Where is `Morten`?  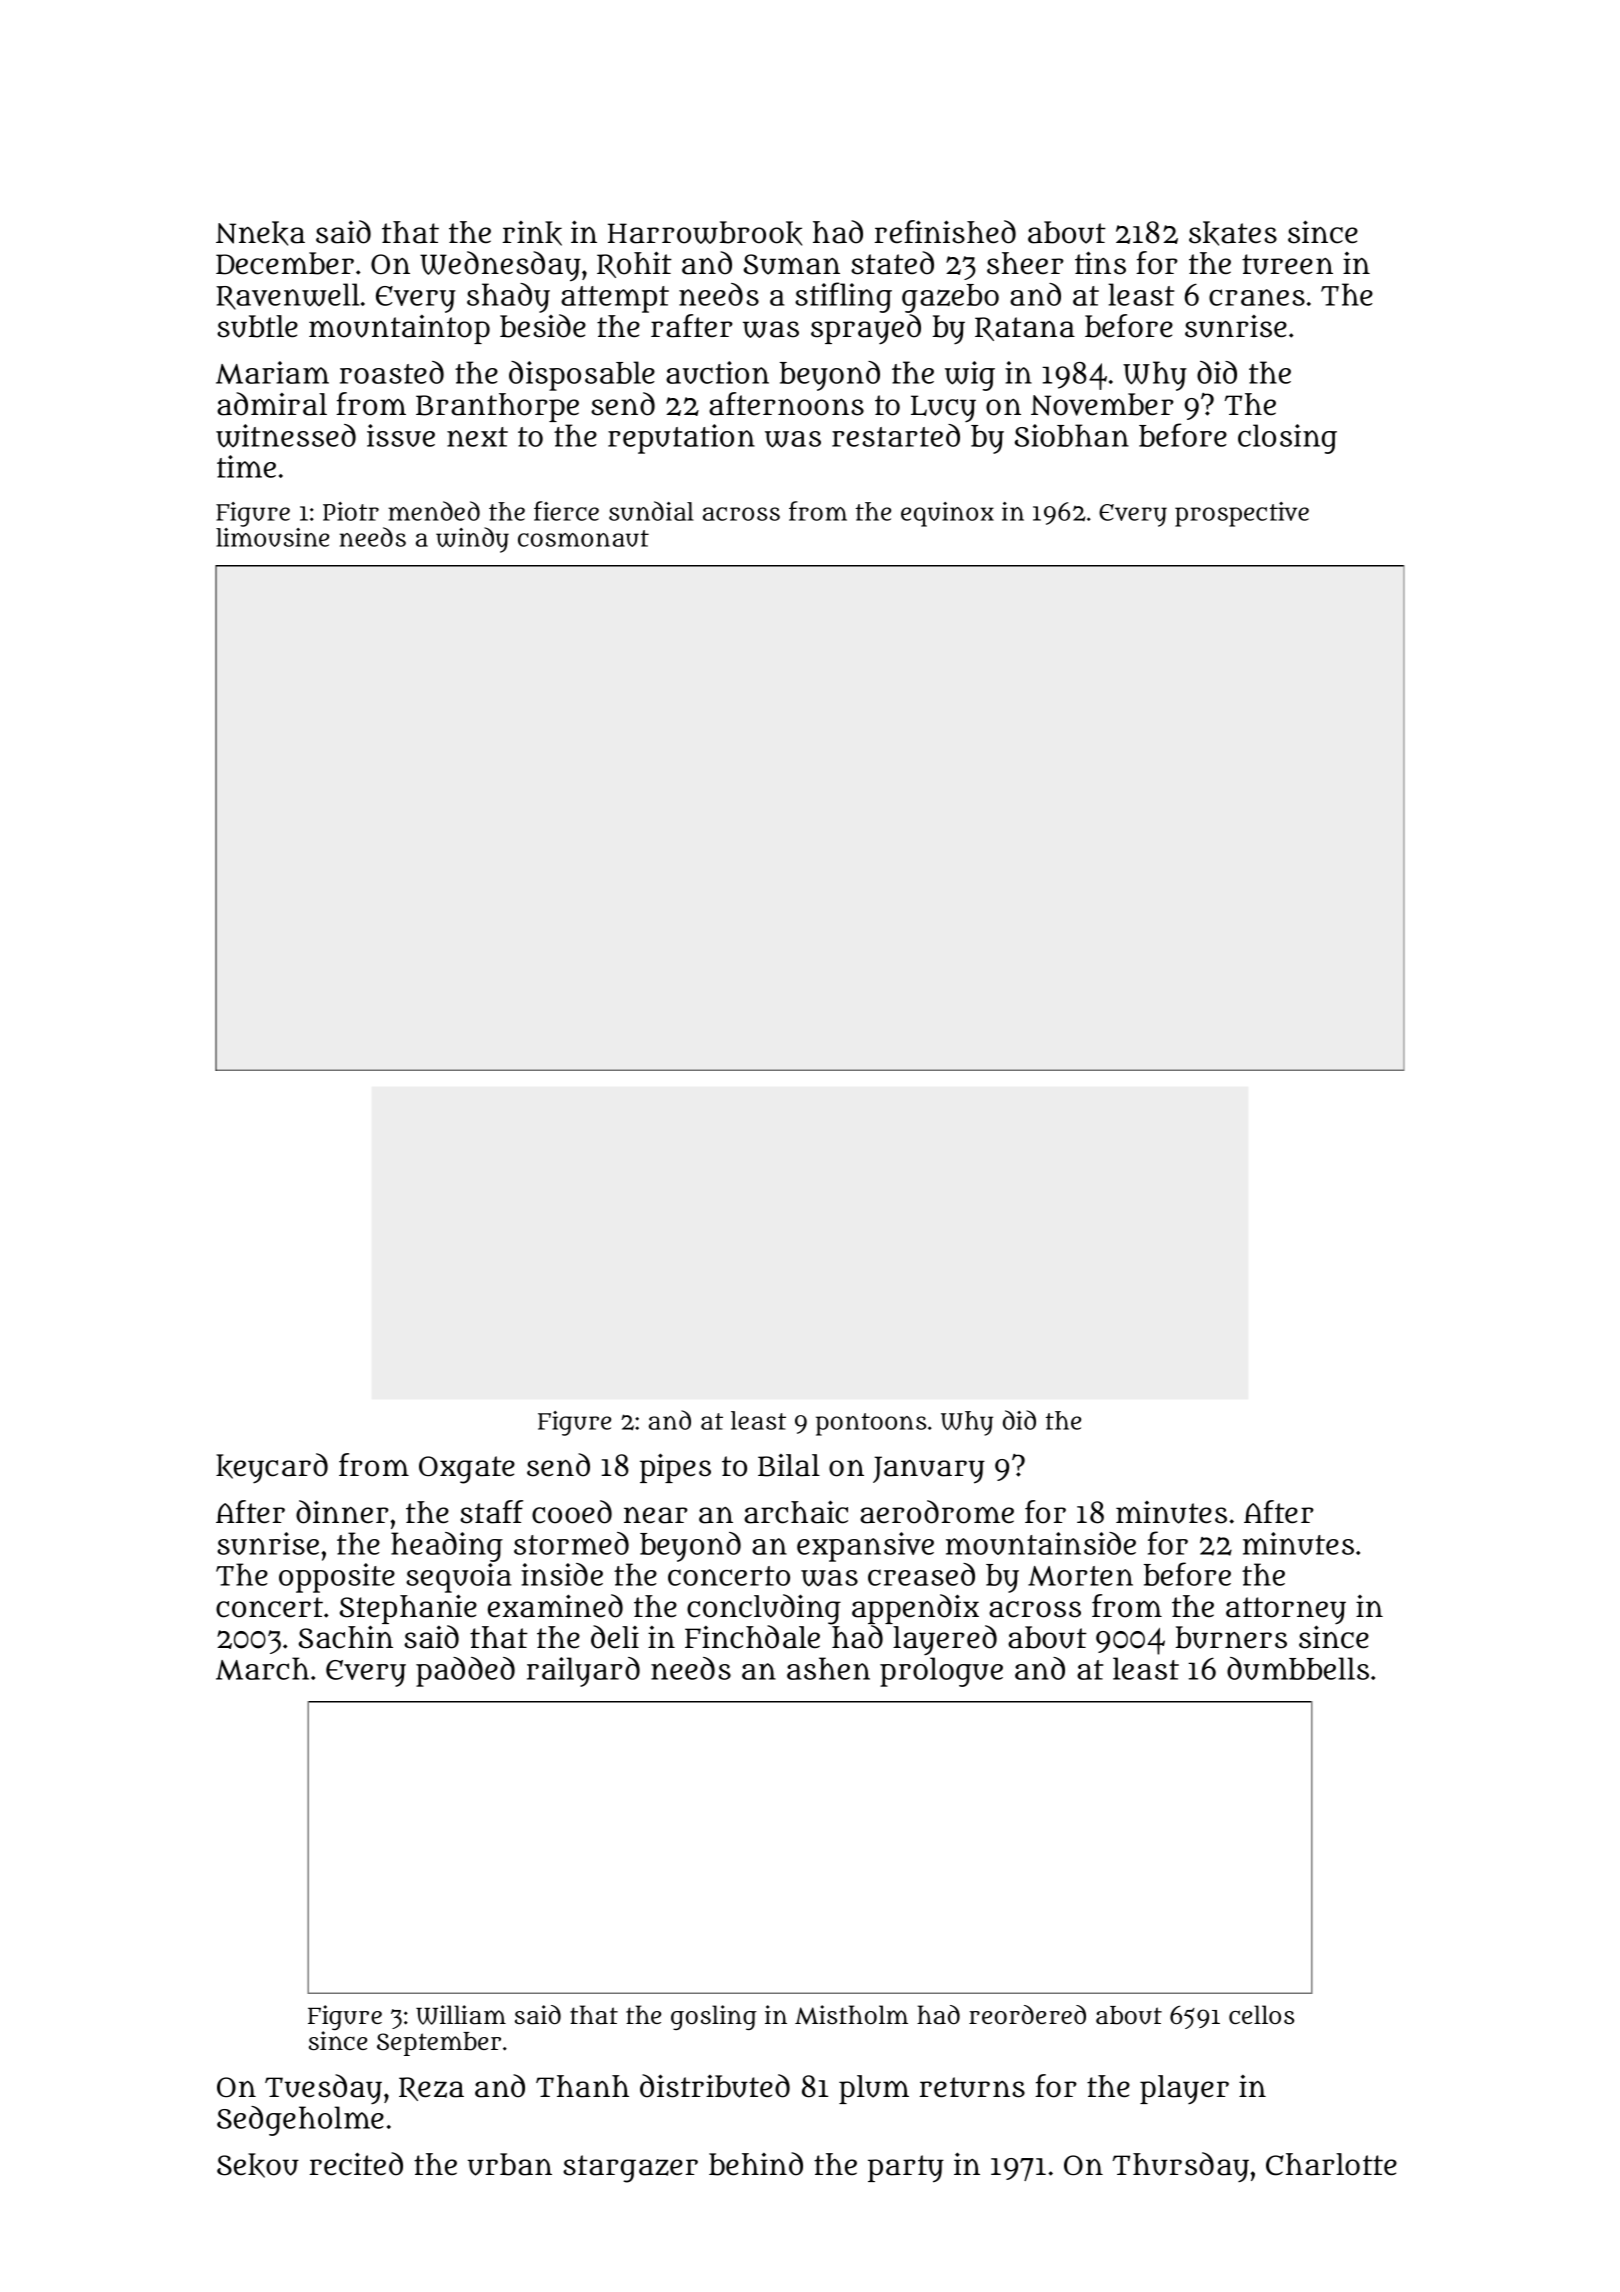
Morten is located at coordinates (1080, 1576).
